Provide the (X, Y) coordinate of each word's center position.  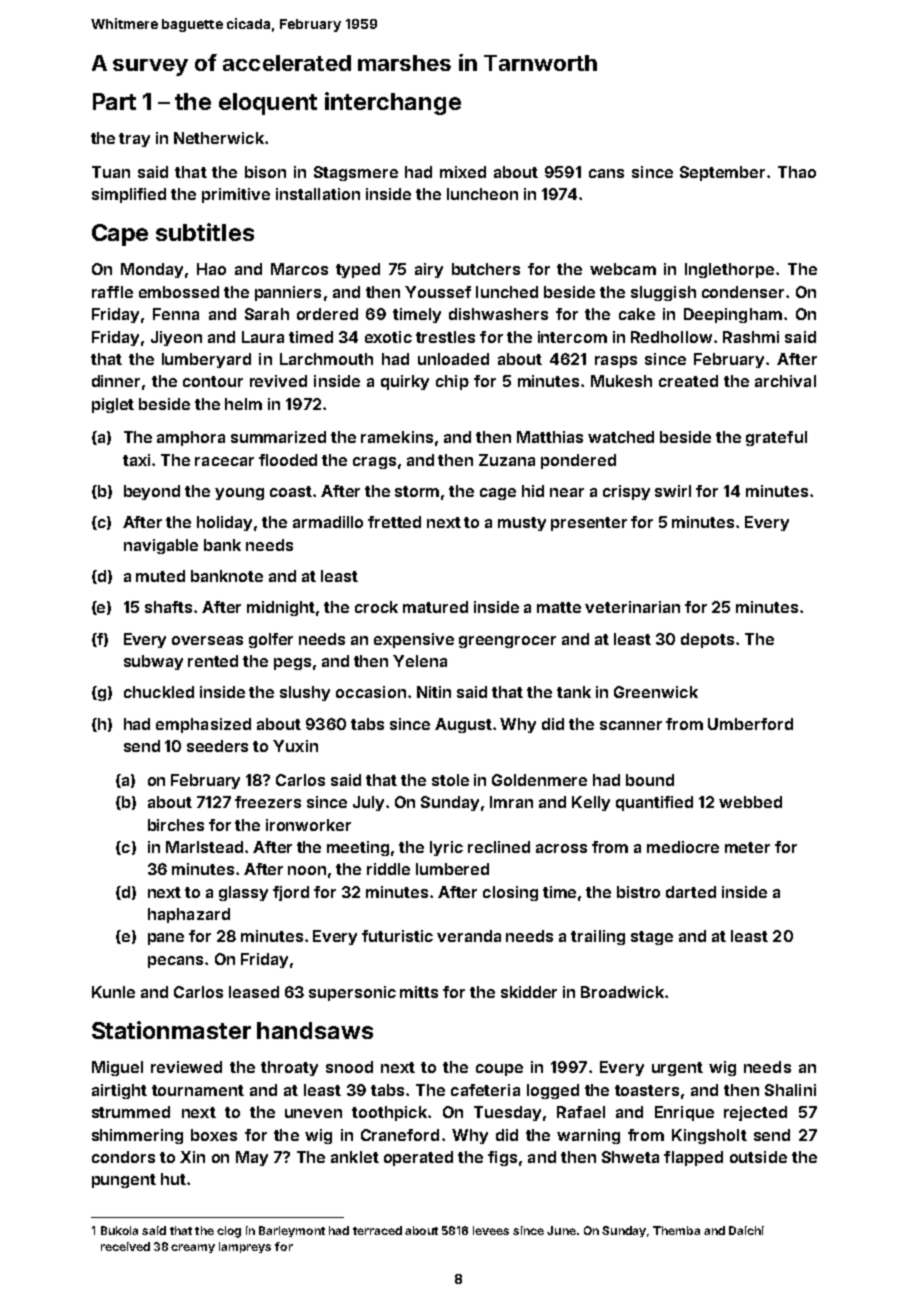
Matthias (550, 437)
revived (278, 381)
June (561, 1230)
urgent (677, 1069)
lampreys (245, 1247)
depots (707, 640)
